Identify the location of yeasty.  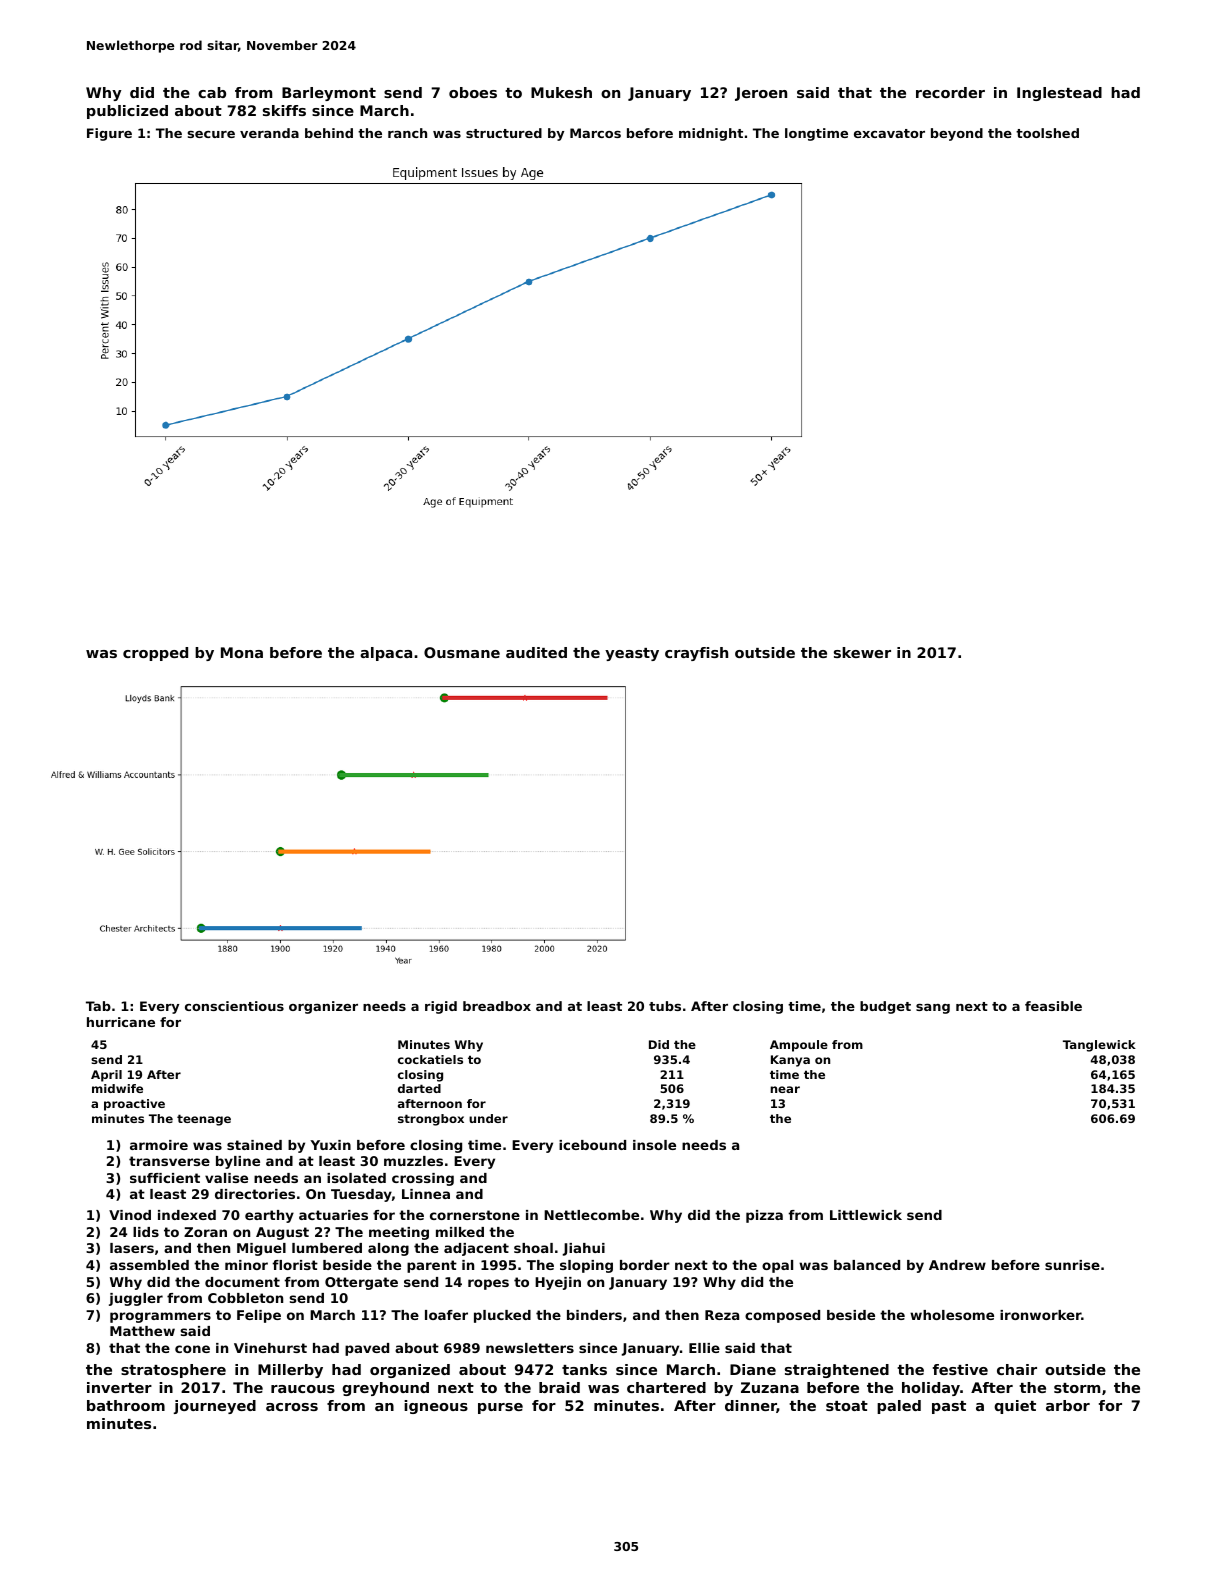
(632, 654).
